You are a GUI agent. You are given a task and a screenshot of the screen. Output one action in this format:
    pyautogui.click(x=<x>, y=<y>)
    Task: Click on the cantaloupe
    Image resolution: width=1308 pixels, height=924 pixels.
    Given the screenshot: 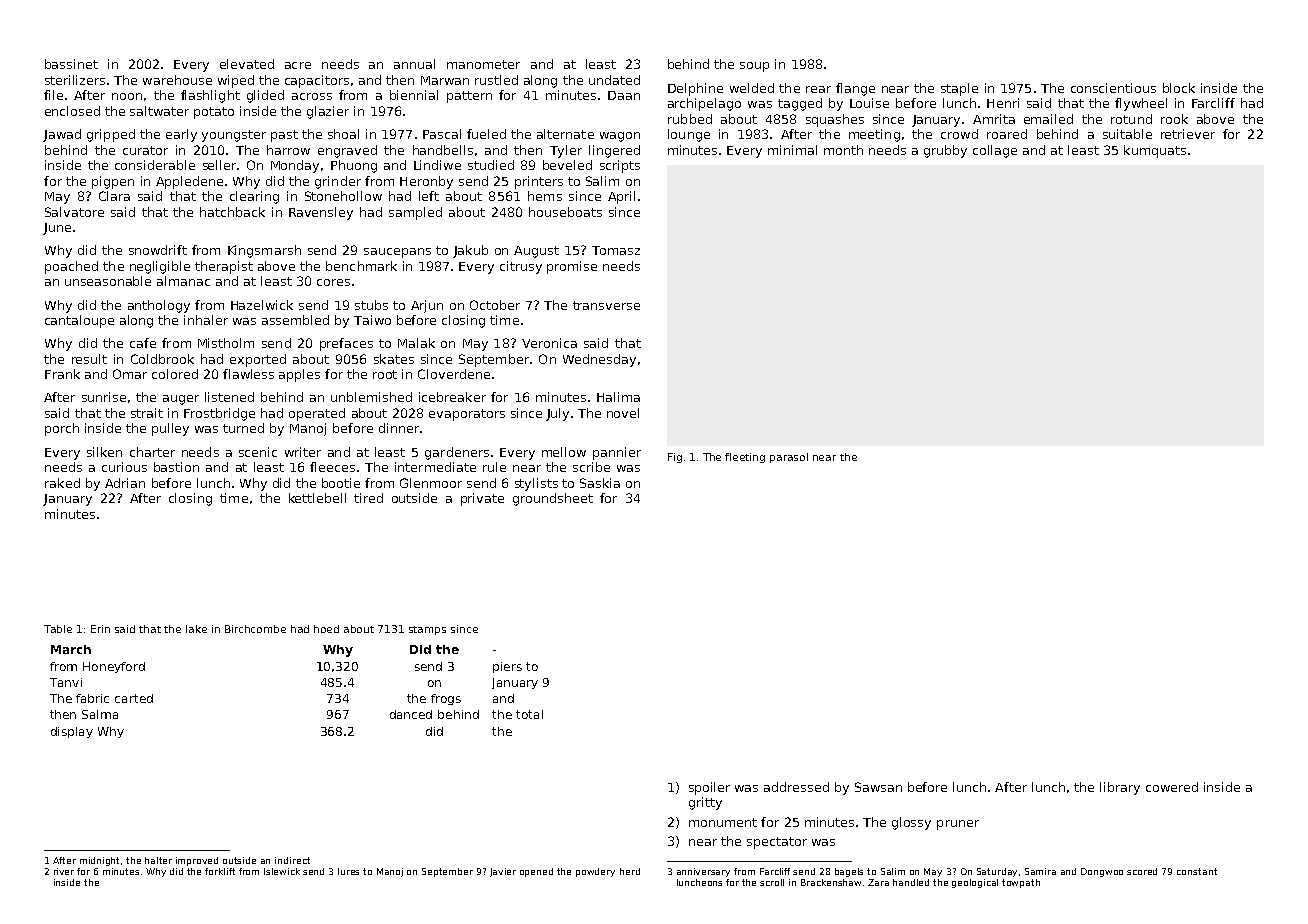 What is the action you would take?
    pyautogui.click(x=79, y=321)
